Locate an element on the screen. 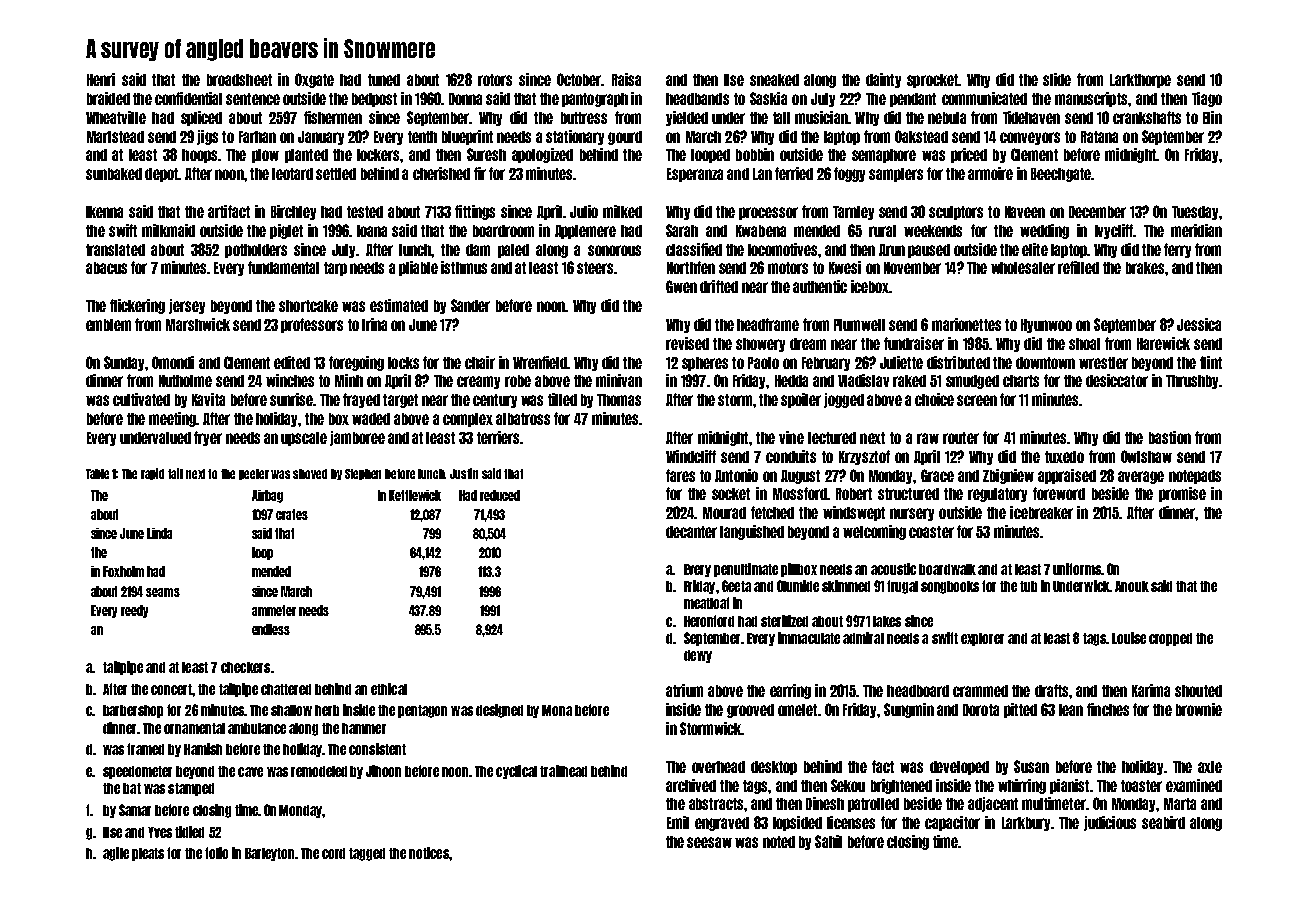 This screenshot has height=924, width=1308. Barleyton is located at coordinates (269, 854).
